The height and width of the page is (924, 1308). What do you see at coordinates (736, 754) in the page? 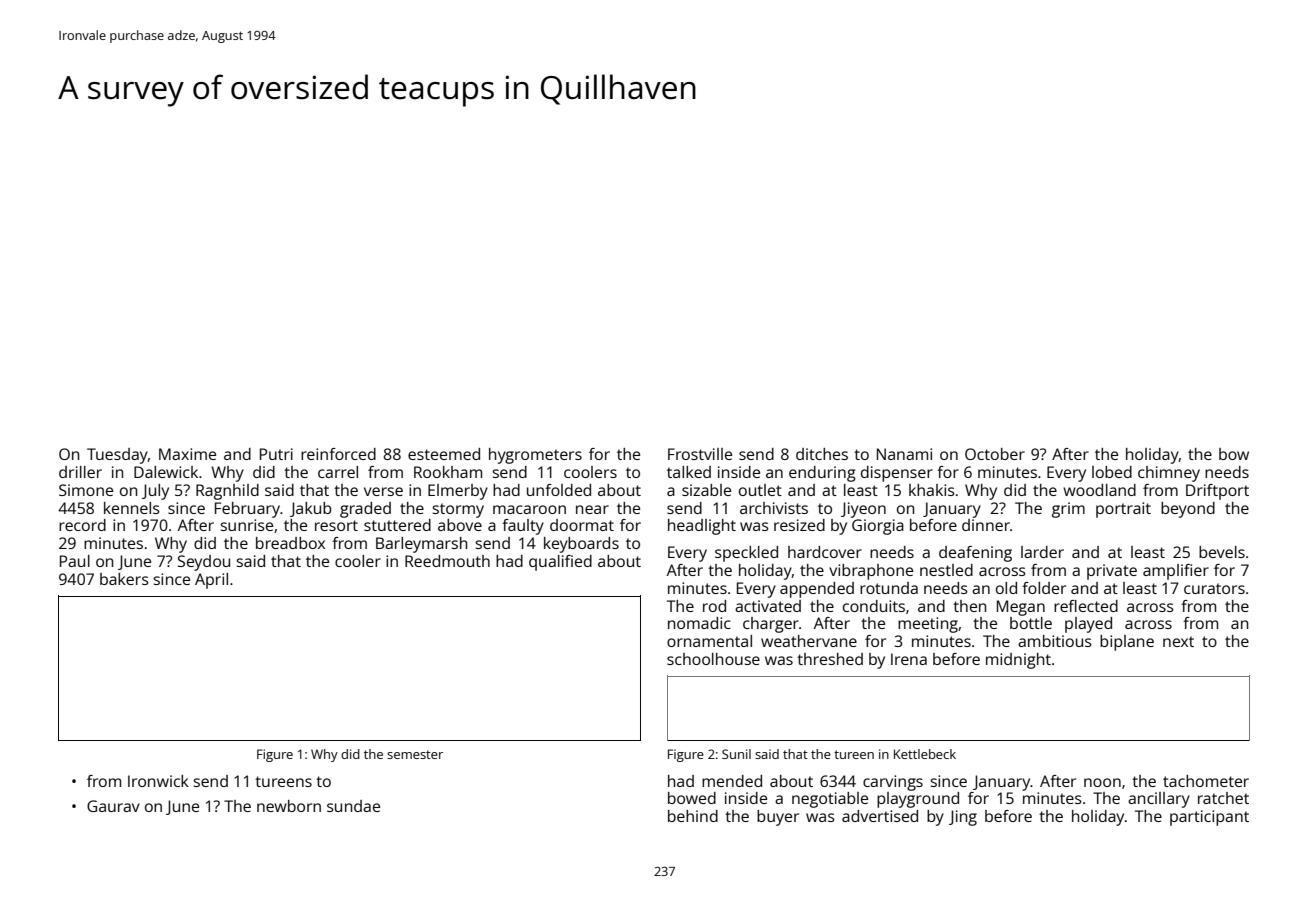
I see `Sunil` at bounding box center [736, 754].
